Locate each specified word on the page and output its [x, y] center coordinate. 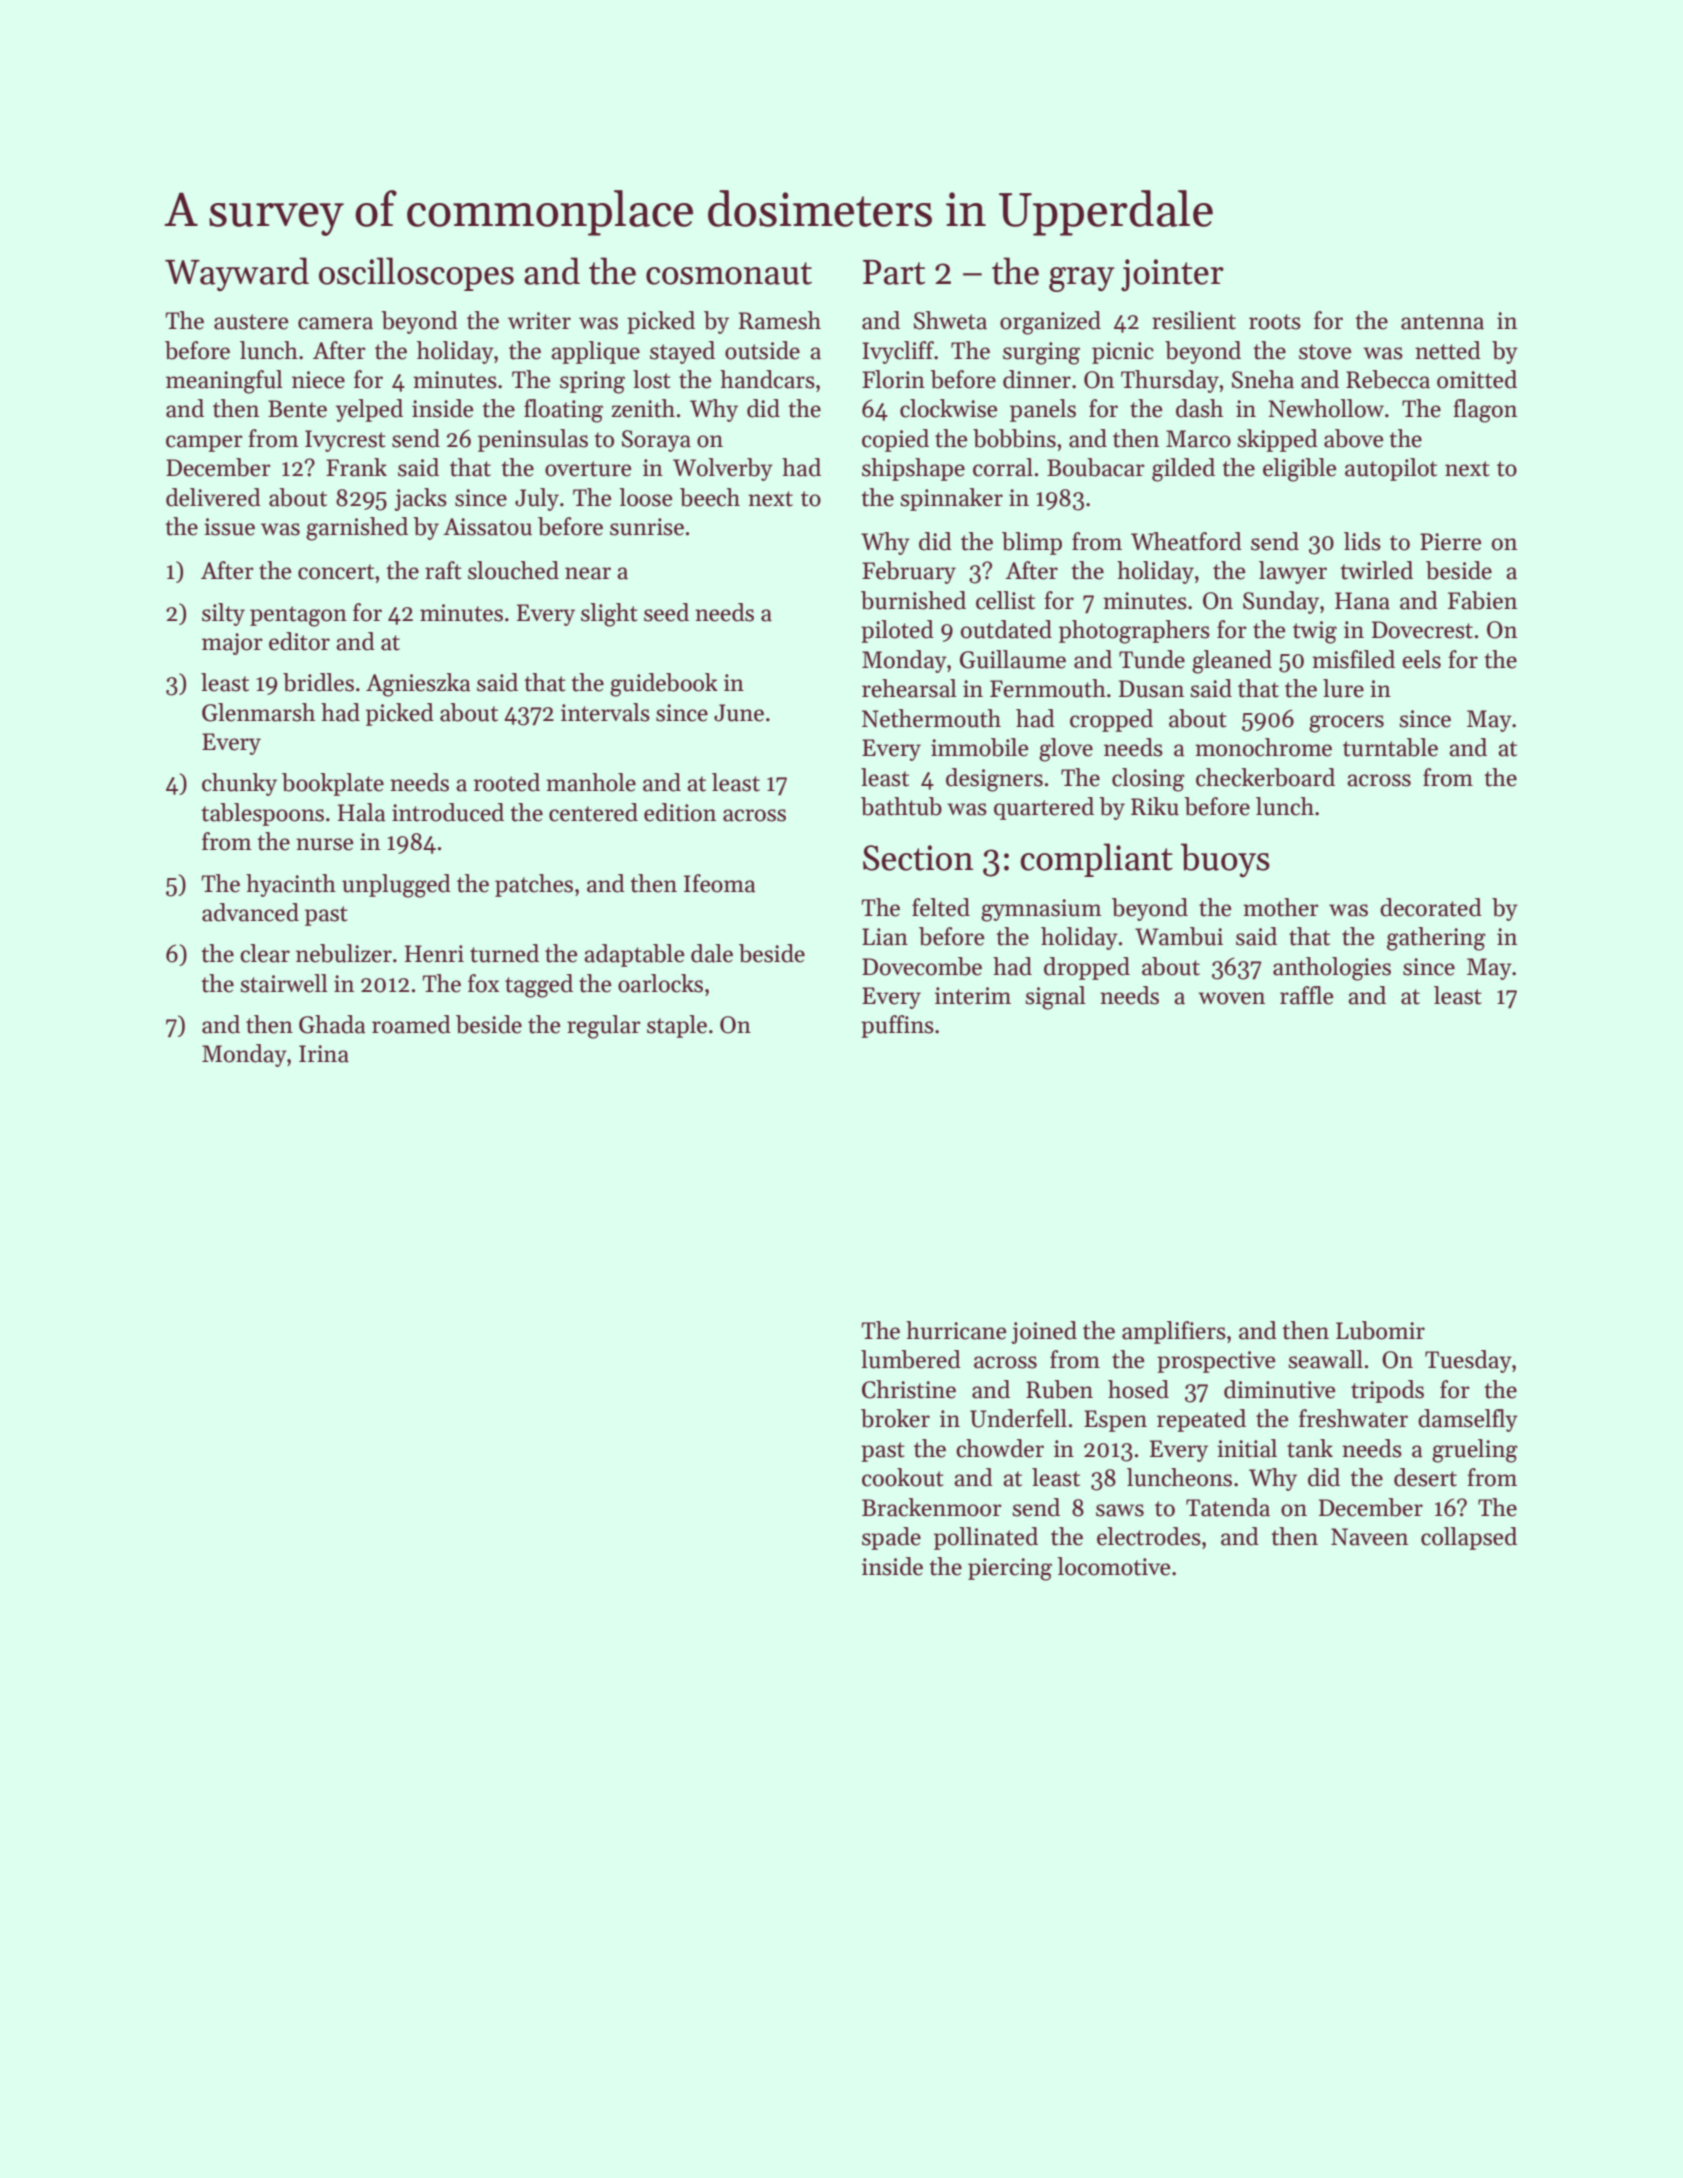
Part [894, 272]
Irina [324, 1054]
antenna [1442, 322]
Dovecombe [922, 966]
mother [1281, 907]
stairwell [284, 983]
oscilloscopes [416, 274]
